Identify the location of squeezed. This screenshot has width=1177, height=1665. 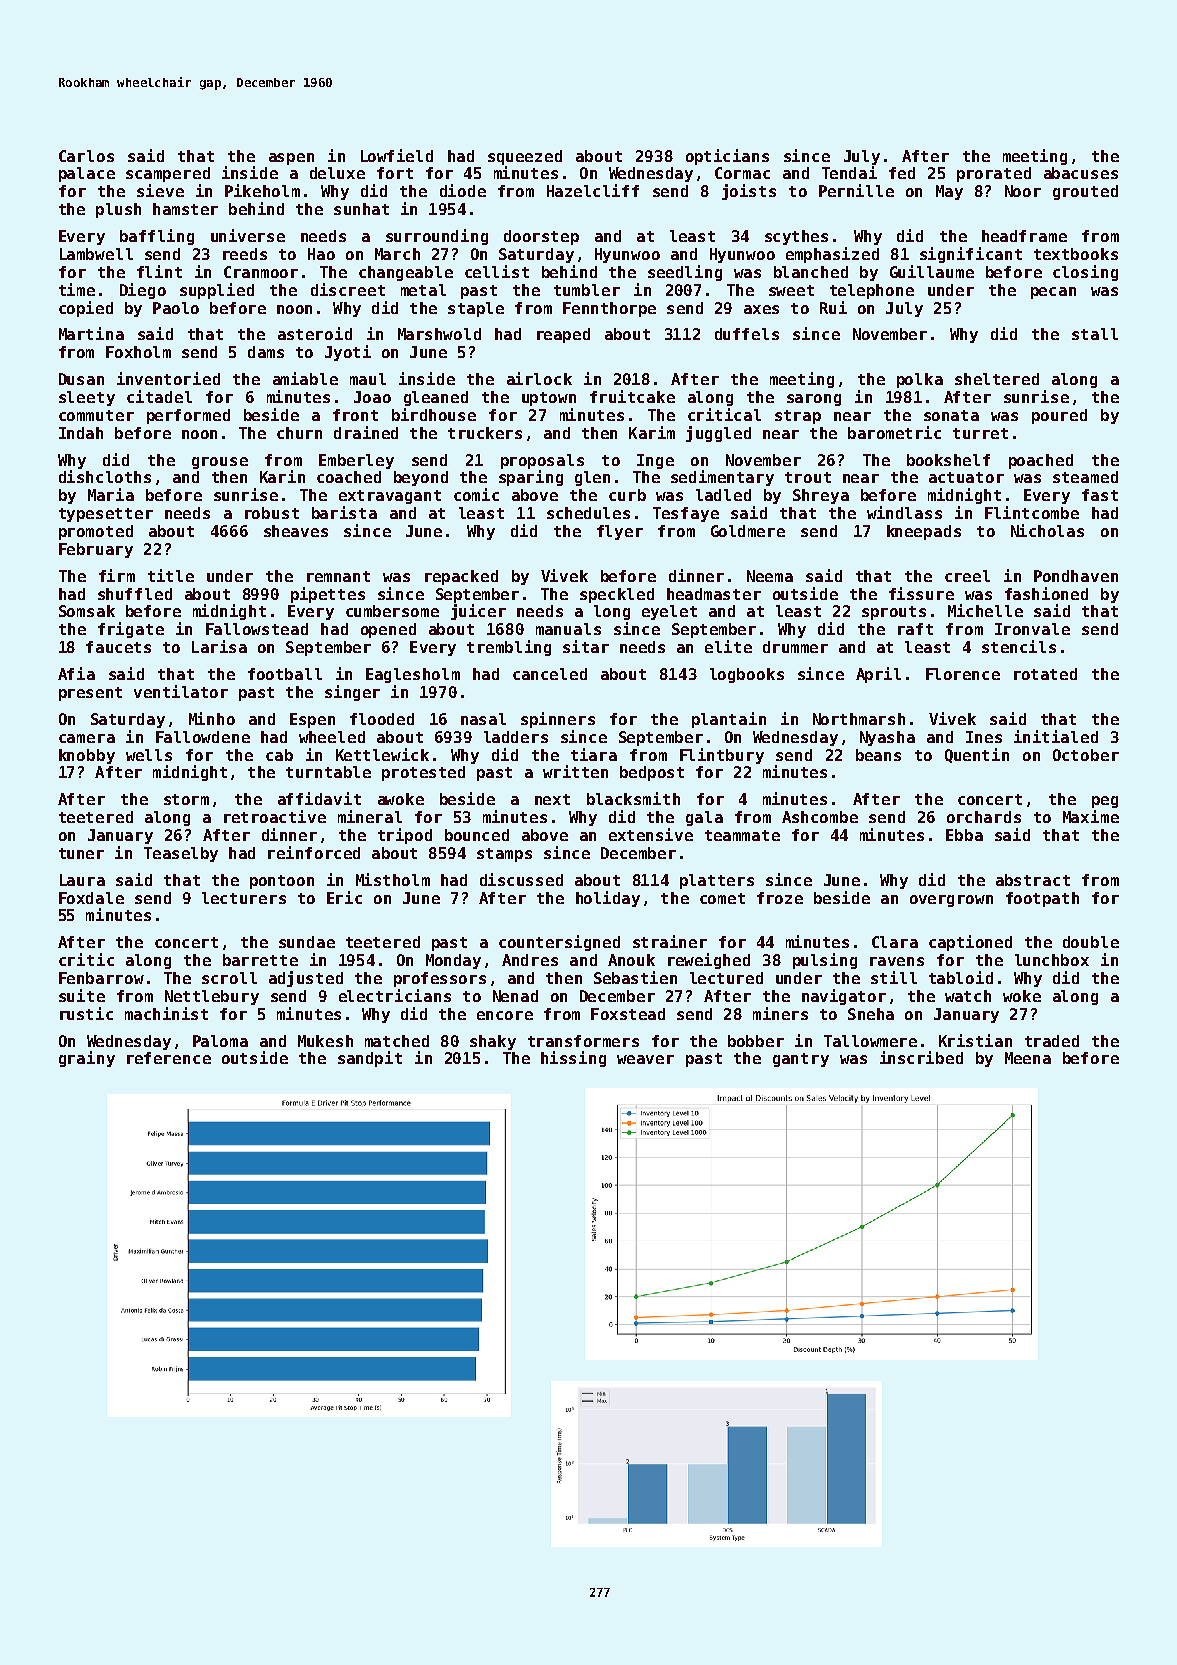
(525, 157).
